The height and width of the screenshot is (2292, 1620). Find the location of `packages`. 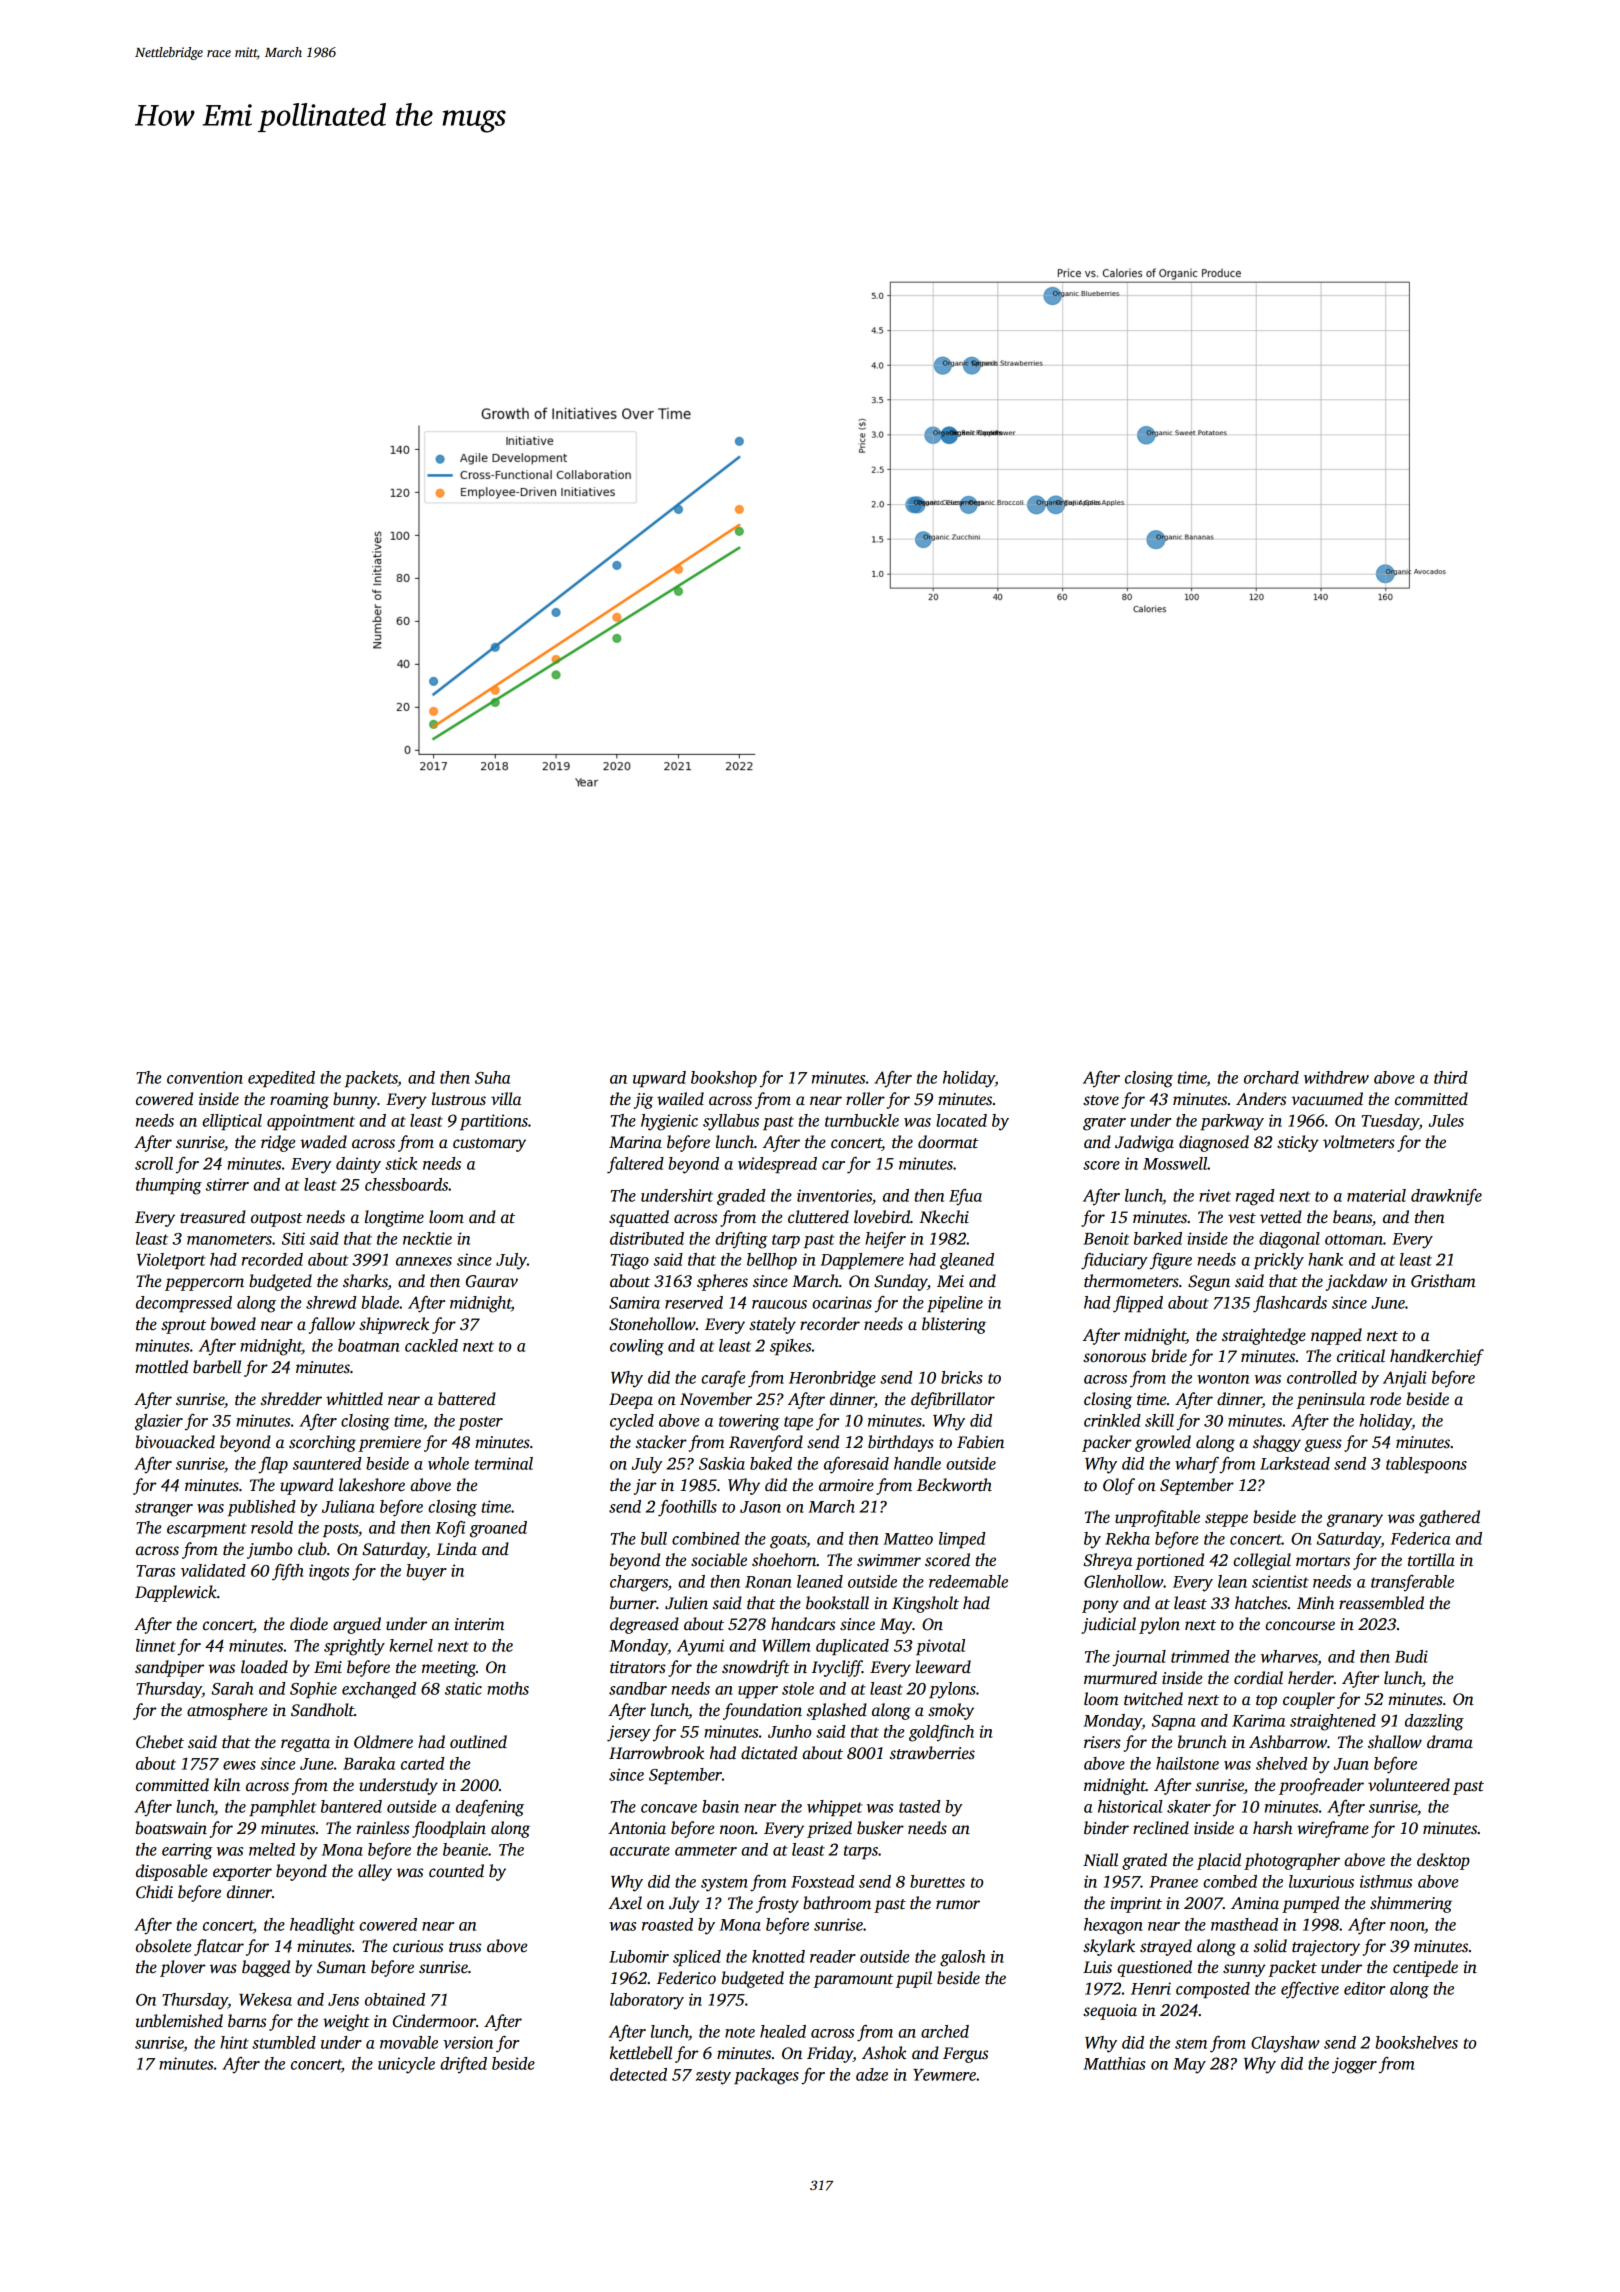

packages is located at coordinates (766, 2076).
